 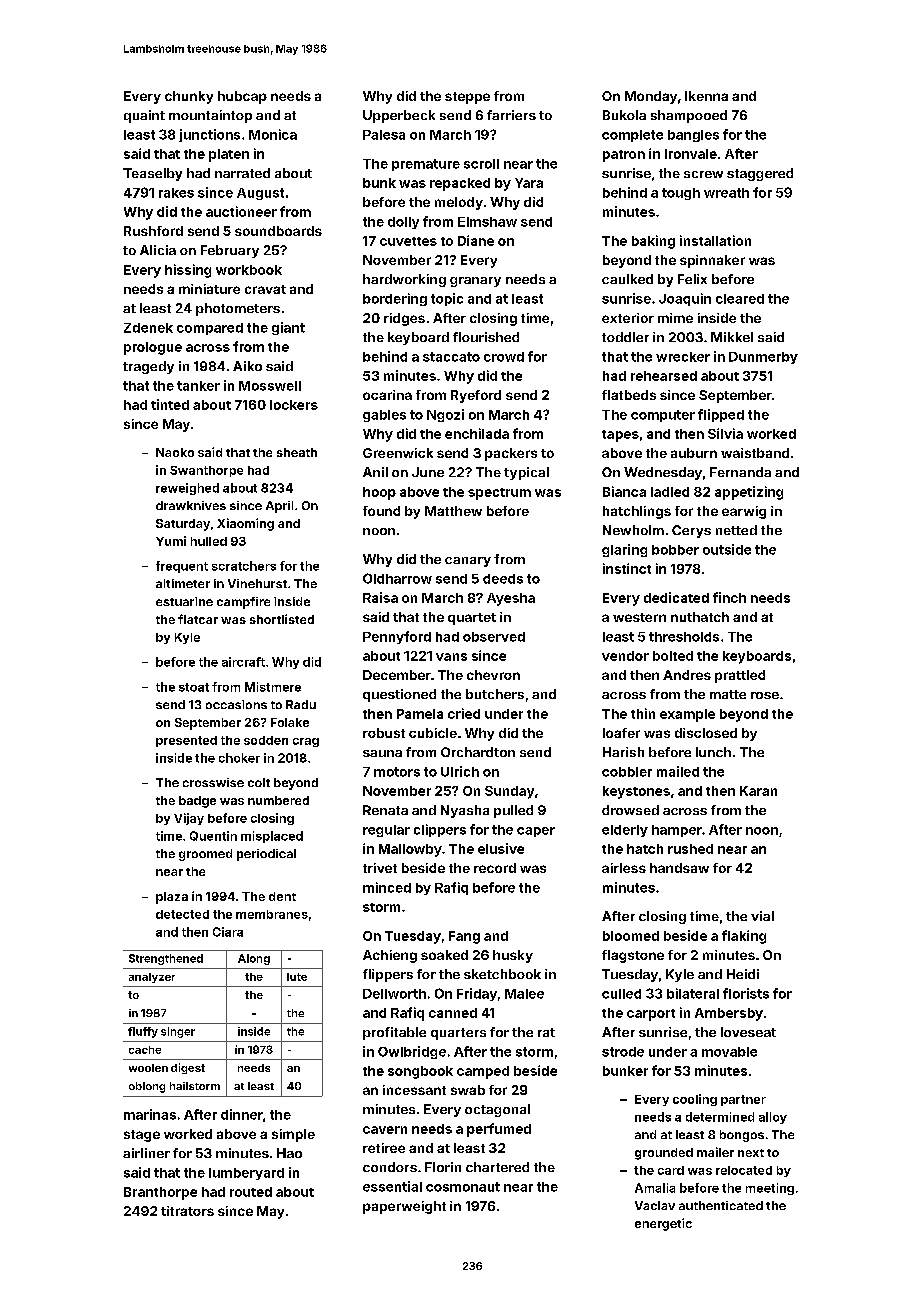 What do you see at coordinates (148, 1068) in the document?
I see `woolen` at bounding box center [148, 1068].
